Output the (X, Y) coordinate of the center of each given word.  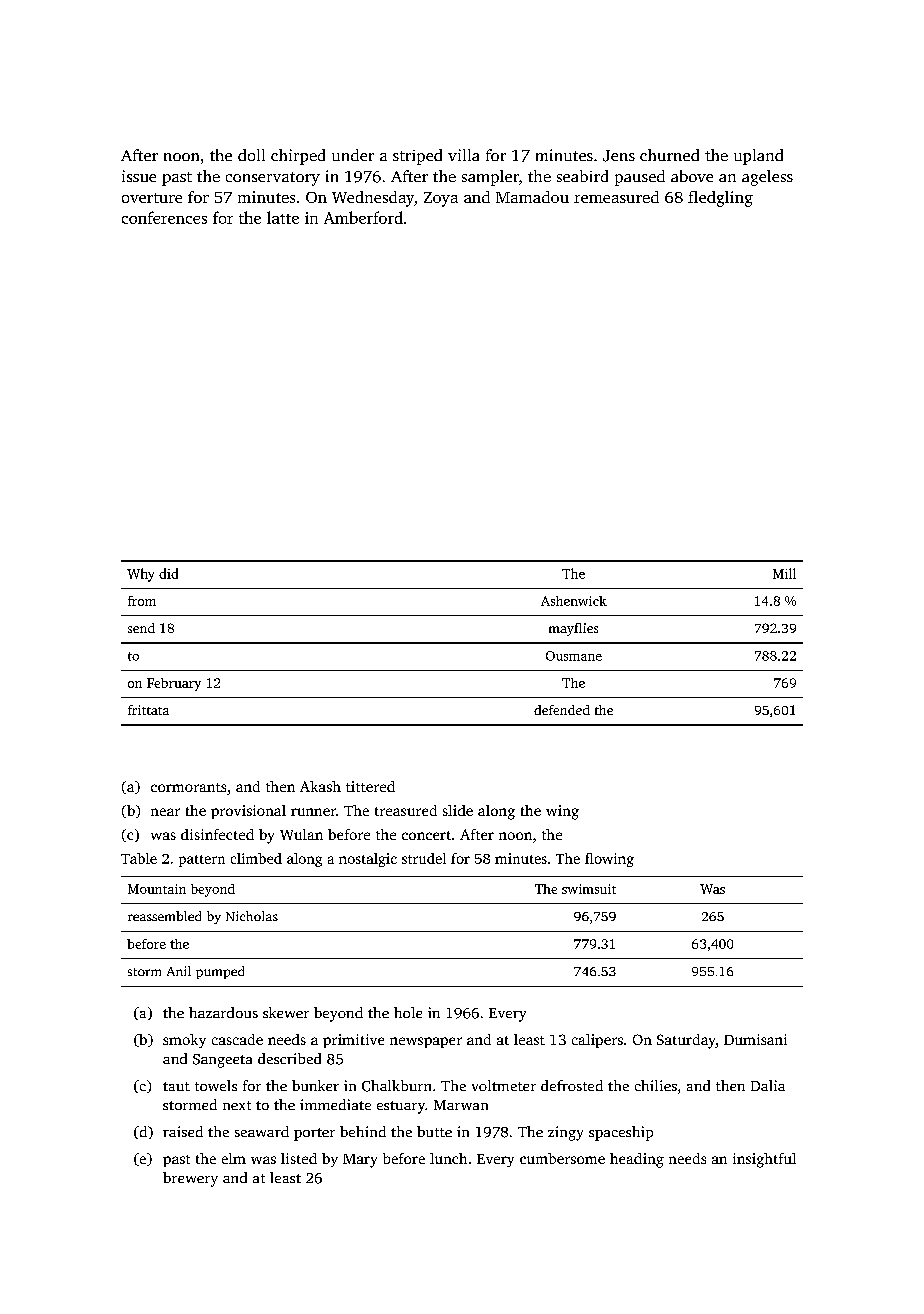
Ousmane (574, 656)
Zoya (441, 199)
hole (408, 1012)
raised (183, 1131)
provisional (248, 812)
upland (758, 157)
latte (283, 217)
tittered (370, 786)
